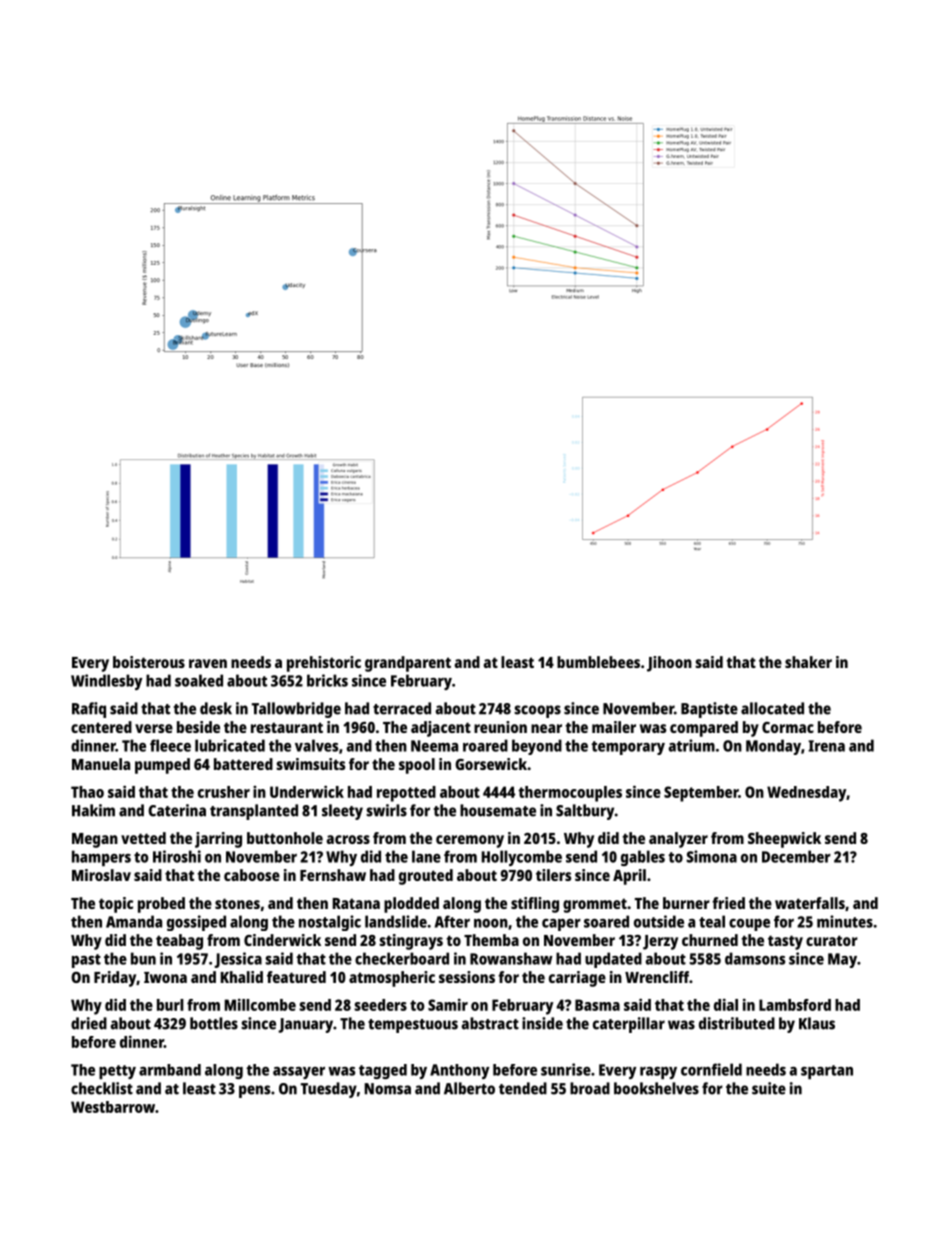 This screenshot has width=952, height=1233. What do you see at coordinates (553, 875) in the screenshot?
I see `tilers` at bounding box center [553, 875].
